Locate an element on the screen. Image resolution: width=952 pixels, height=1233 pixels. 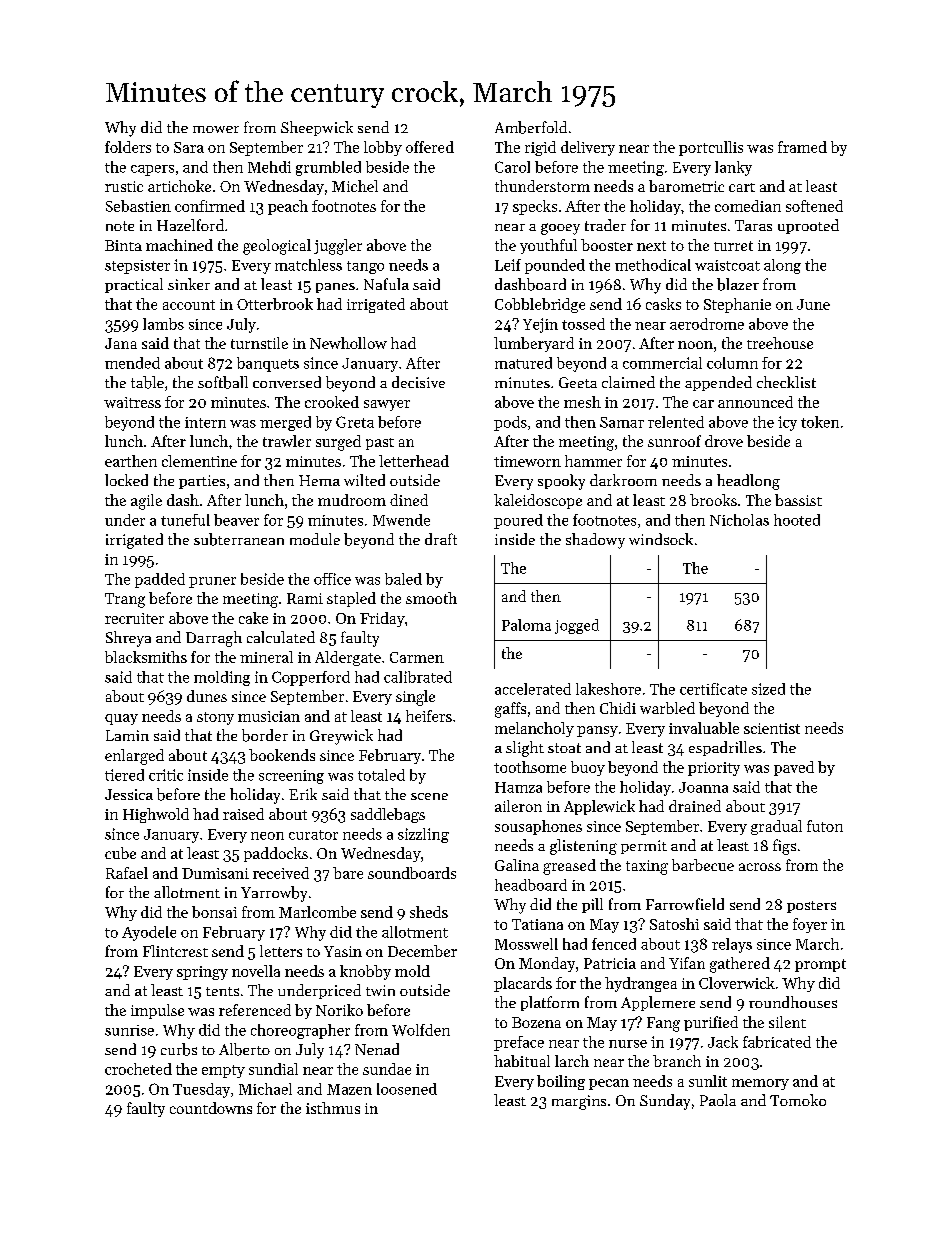
saddlebags is located at coordinates (388, 815).
